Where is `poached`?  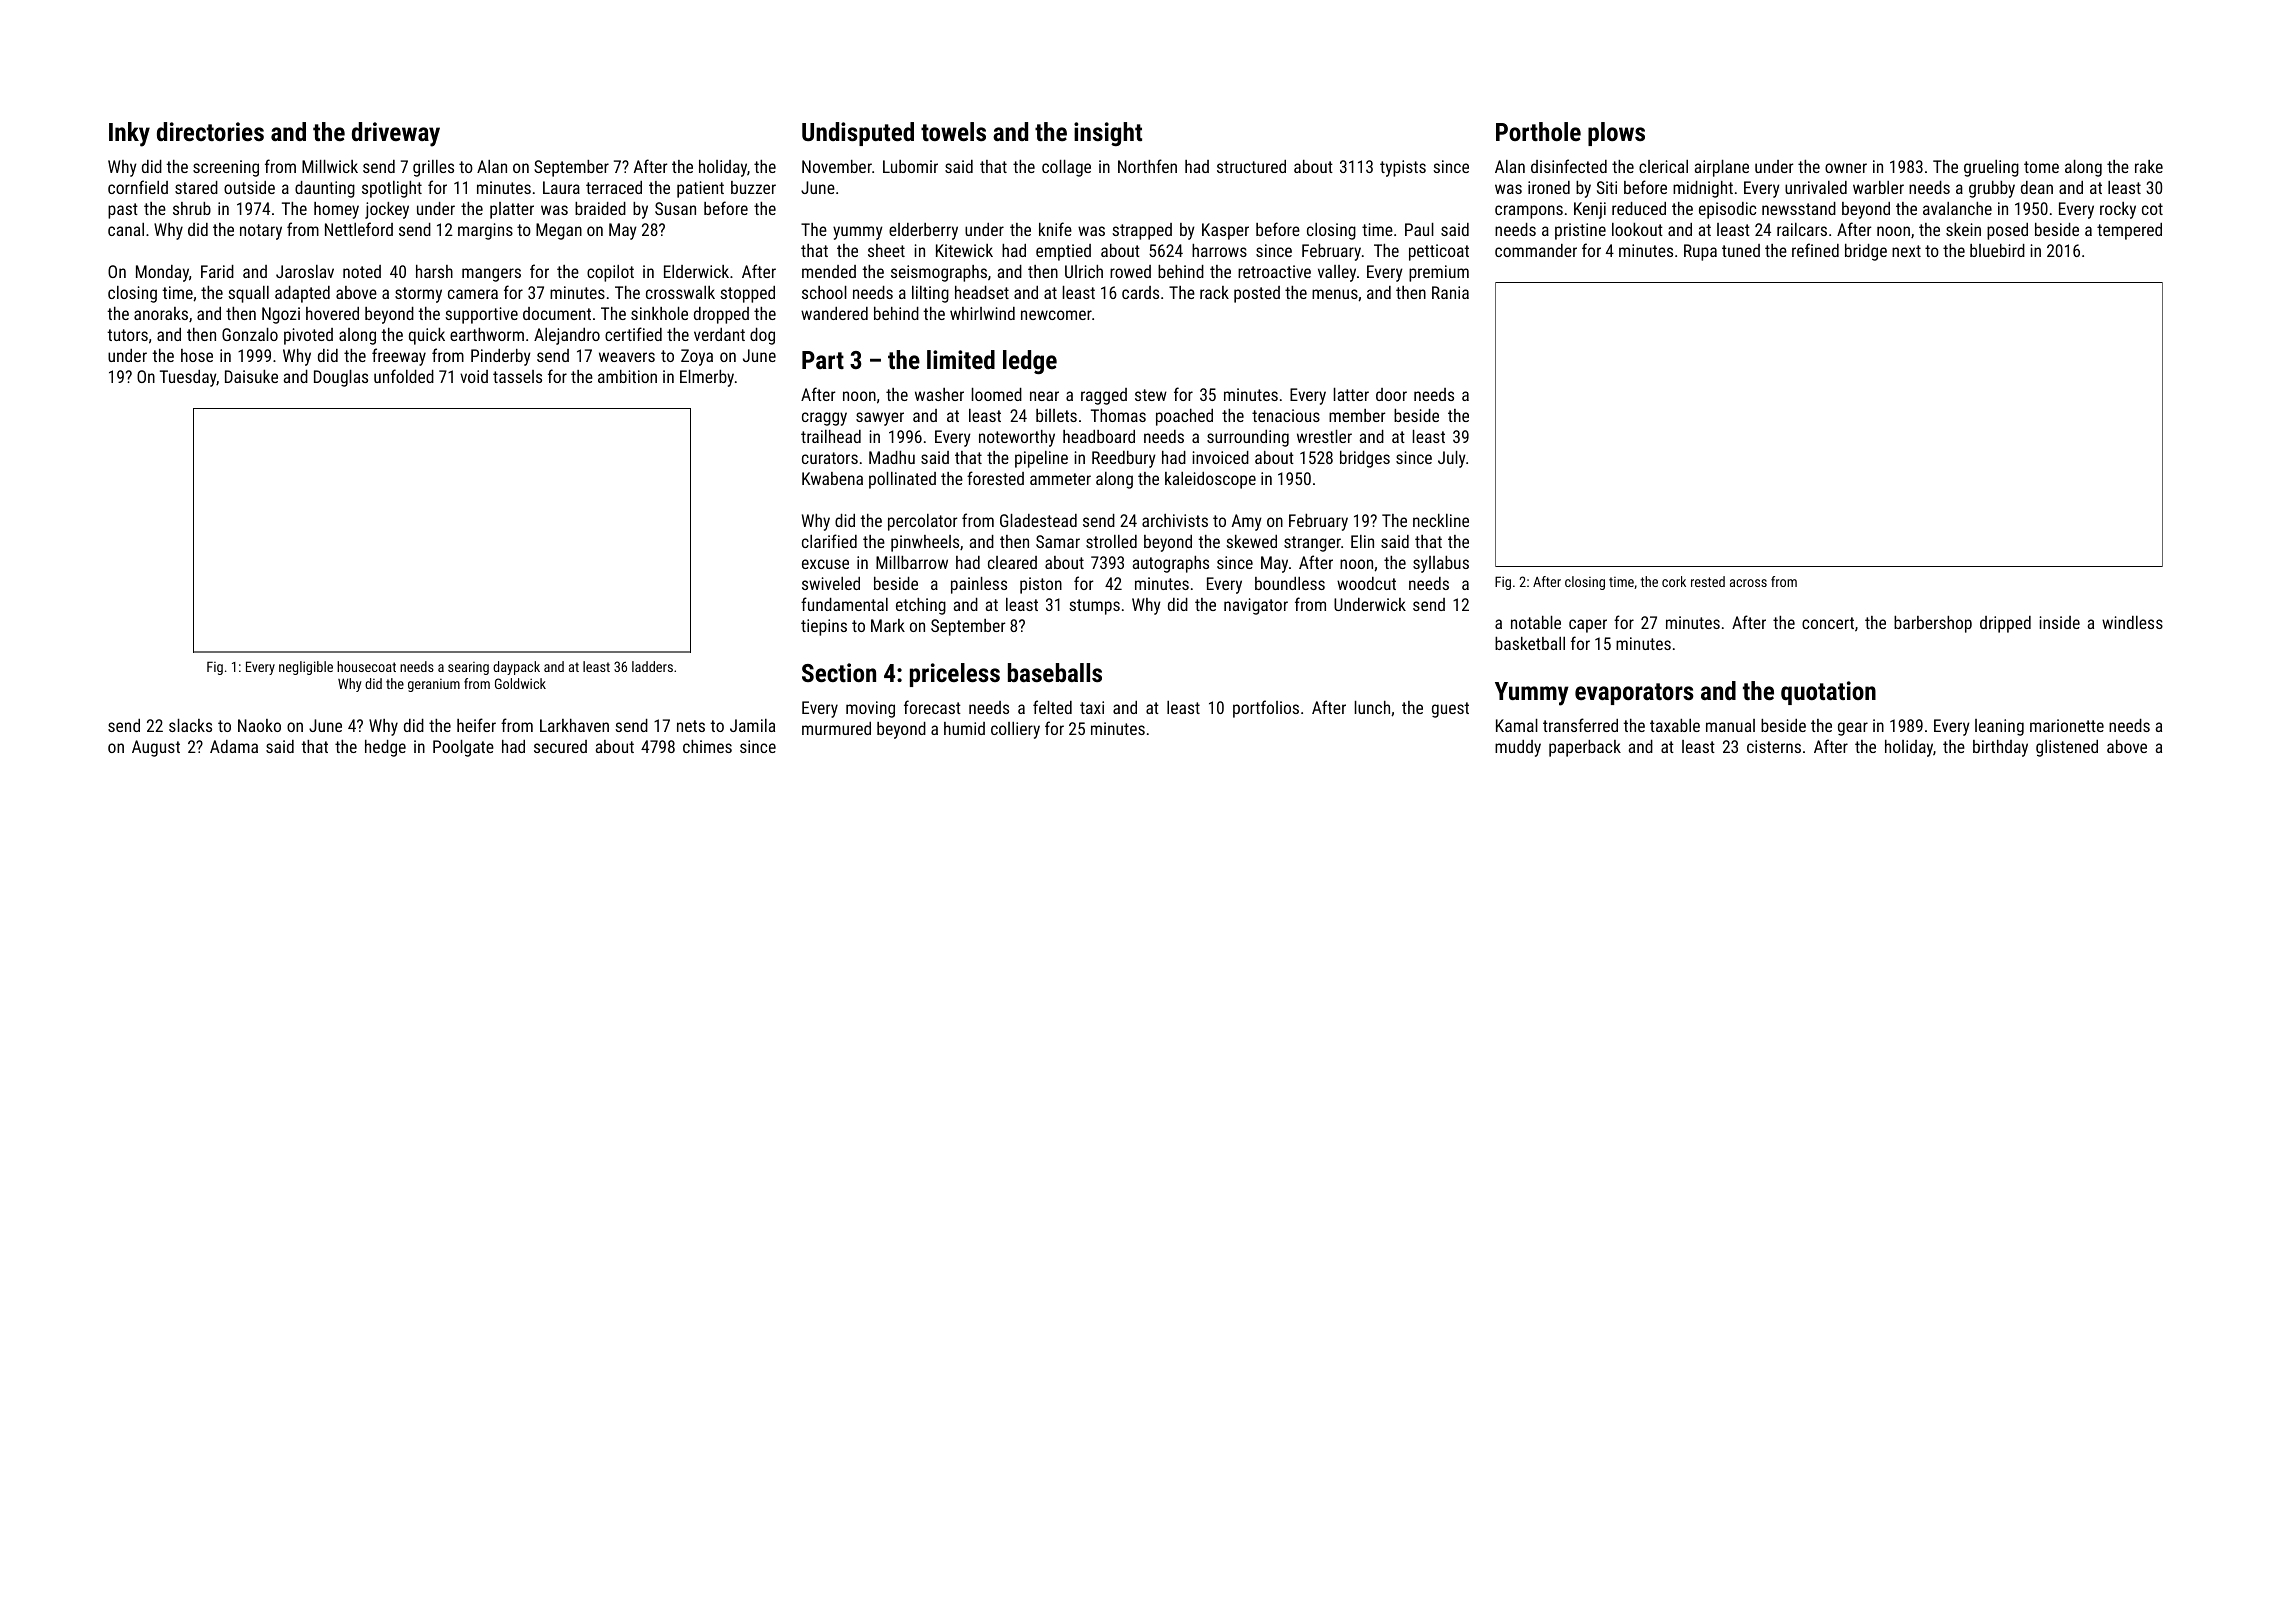
poached is located at coordinates (1184, 417).
